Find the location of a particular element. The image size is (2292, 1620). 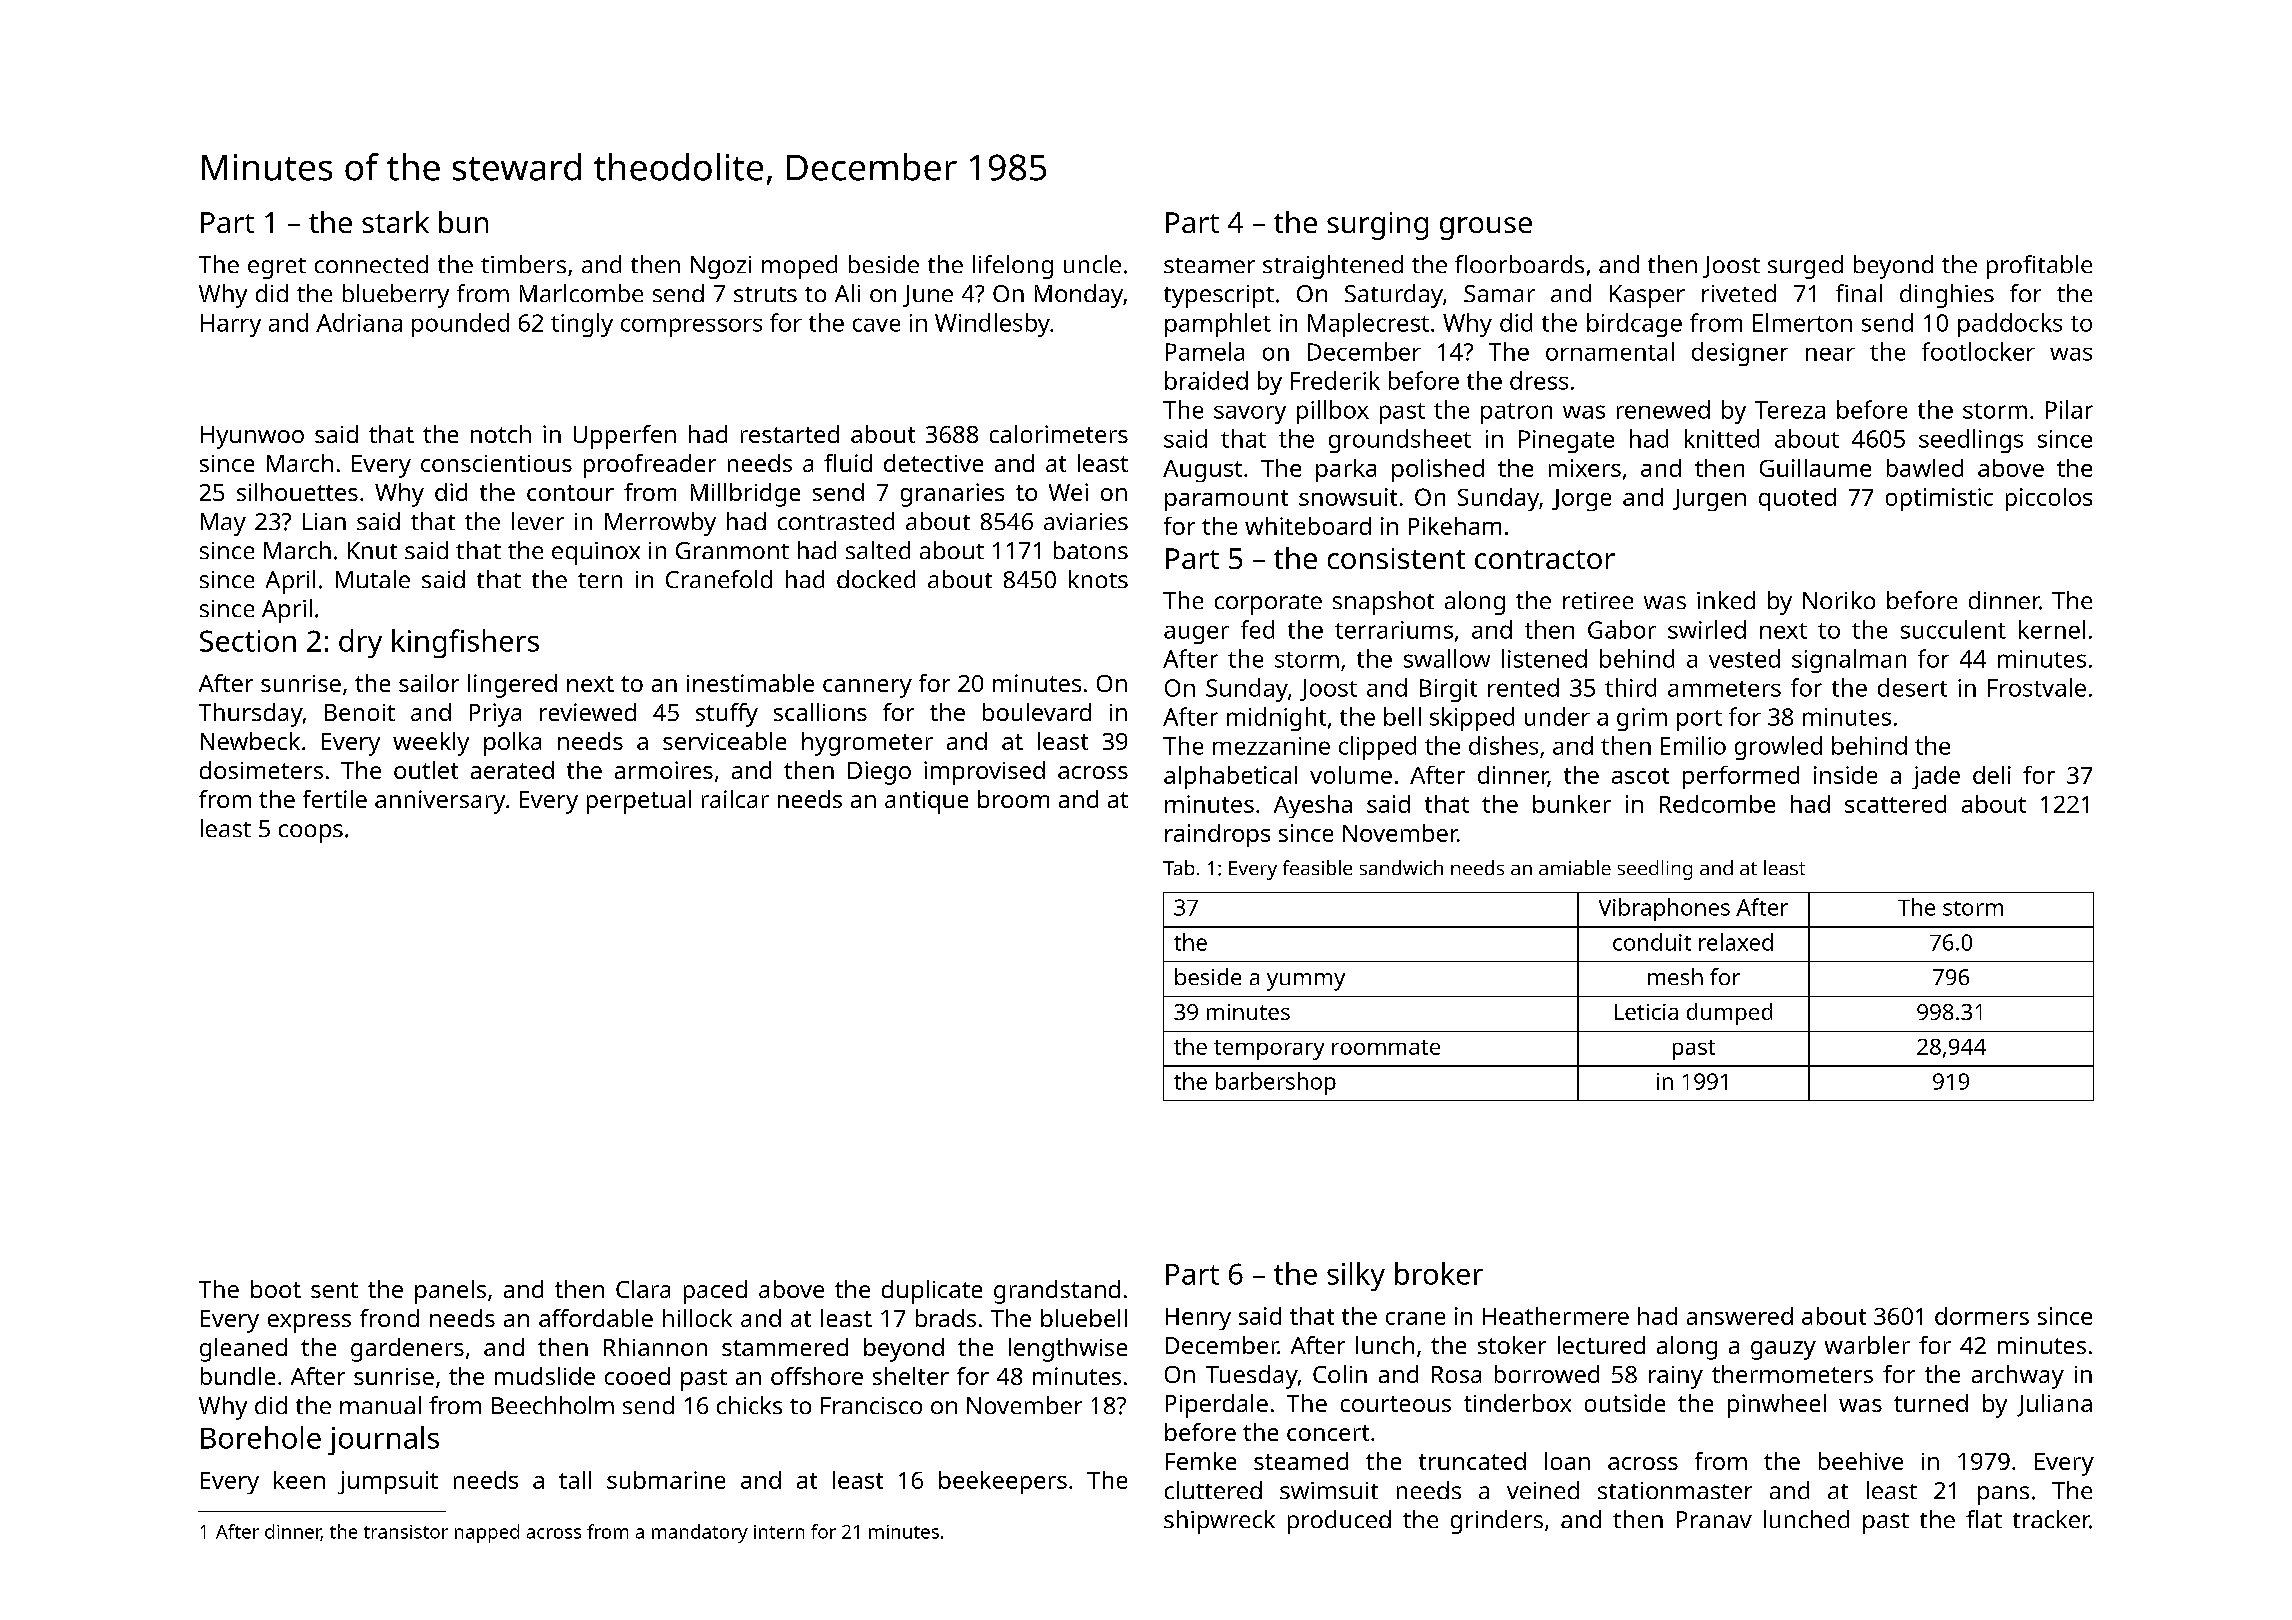

dumped is located at coordinates (1729, 1014).
